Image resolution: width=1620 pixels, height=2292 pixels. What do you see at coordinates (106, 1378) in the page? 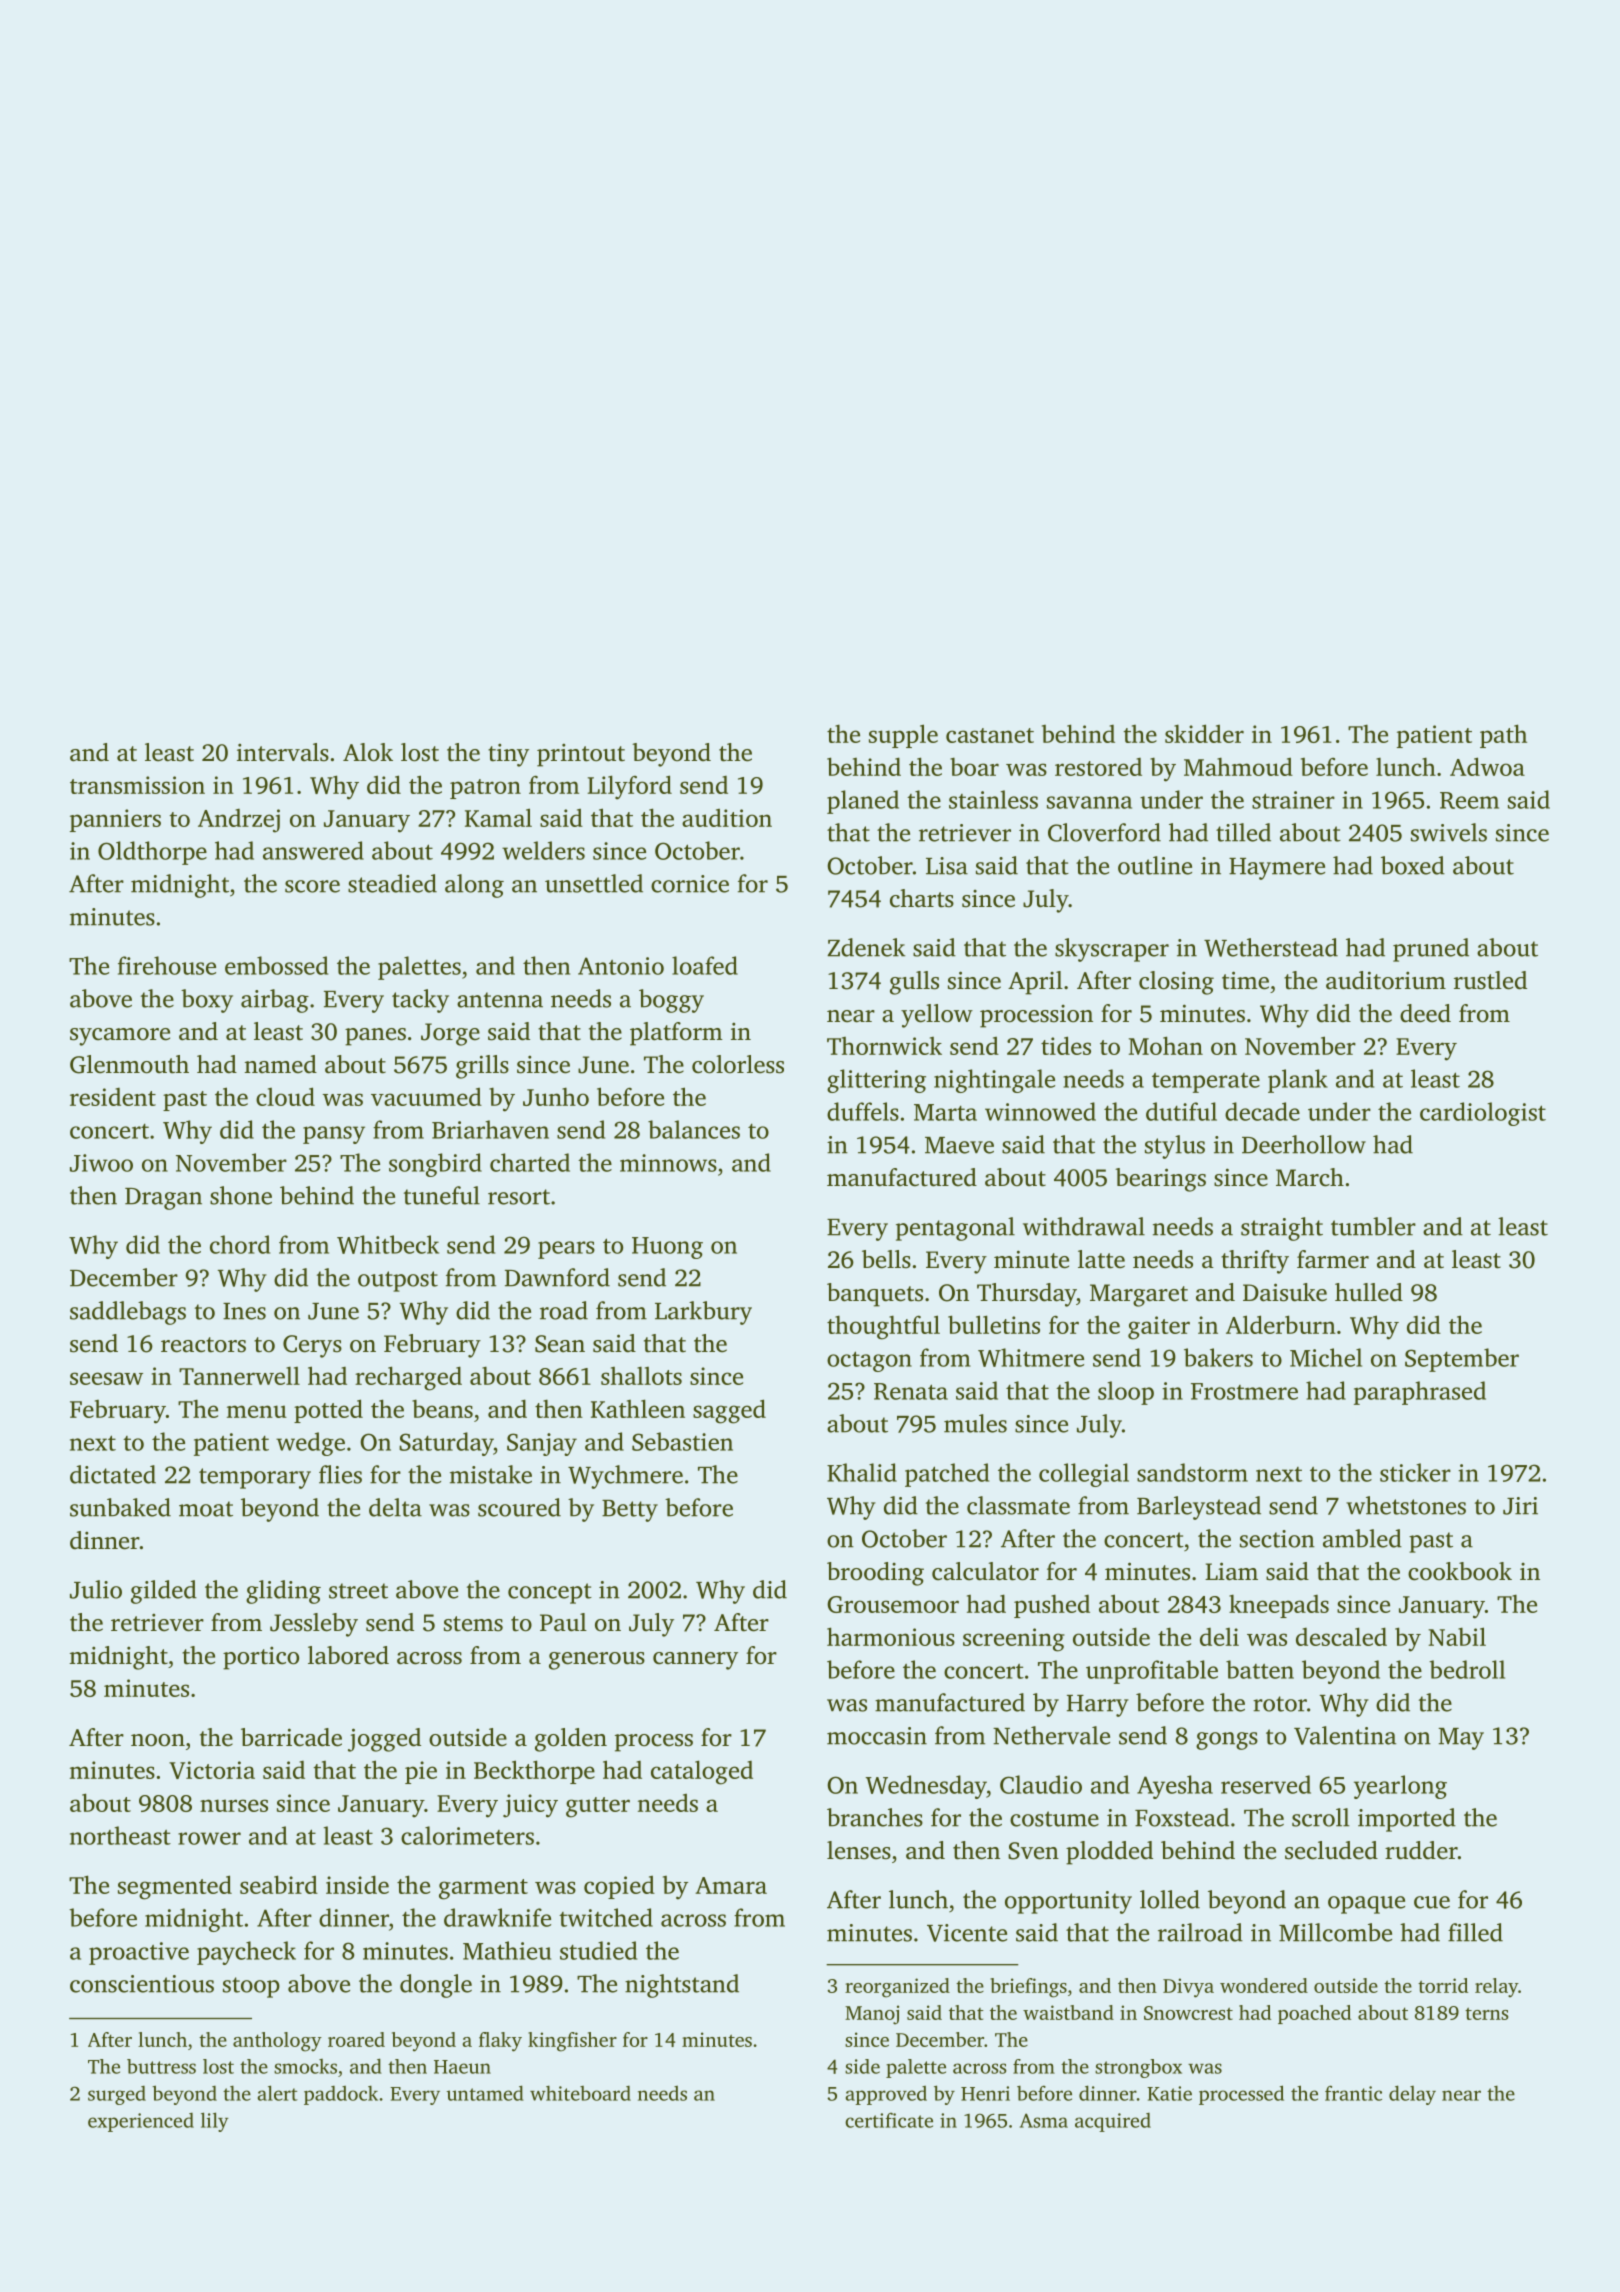
I see `seesaw` at bounding box center [106, 1378].
